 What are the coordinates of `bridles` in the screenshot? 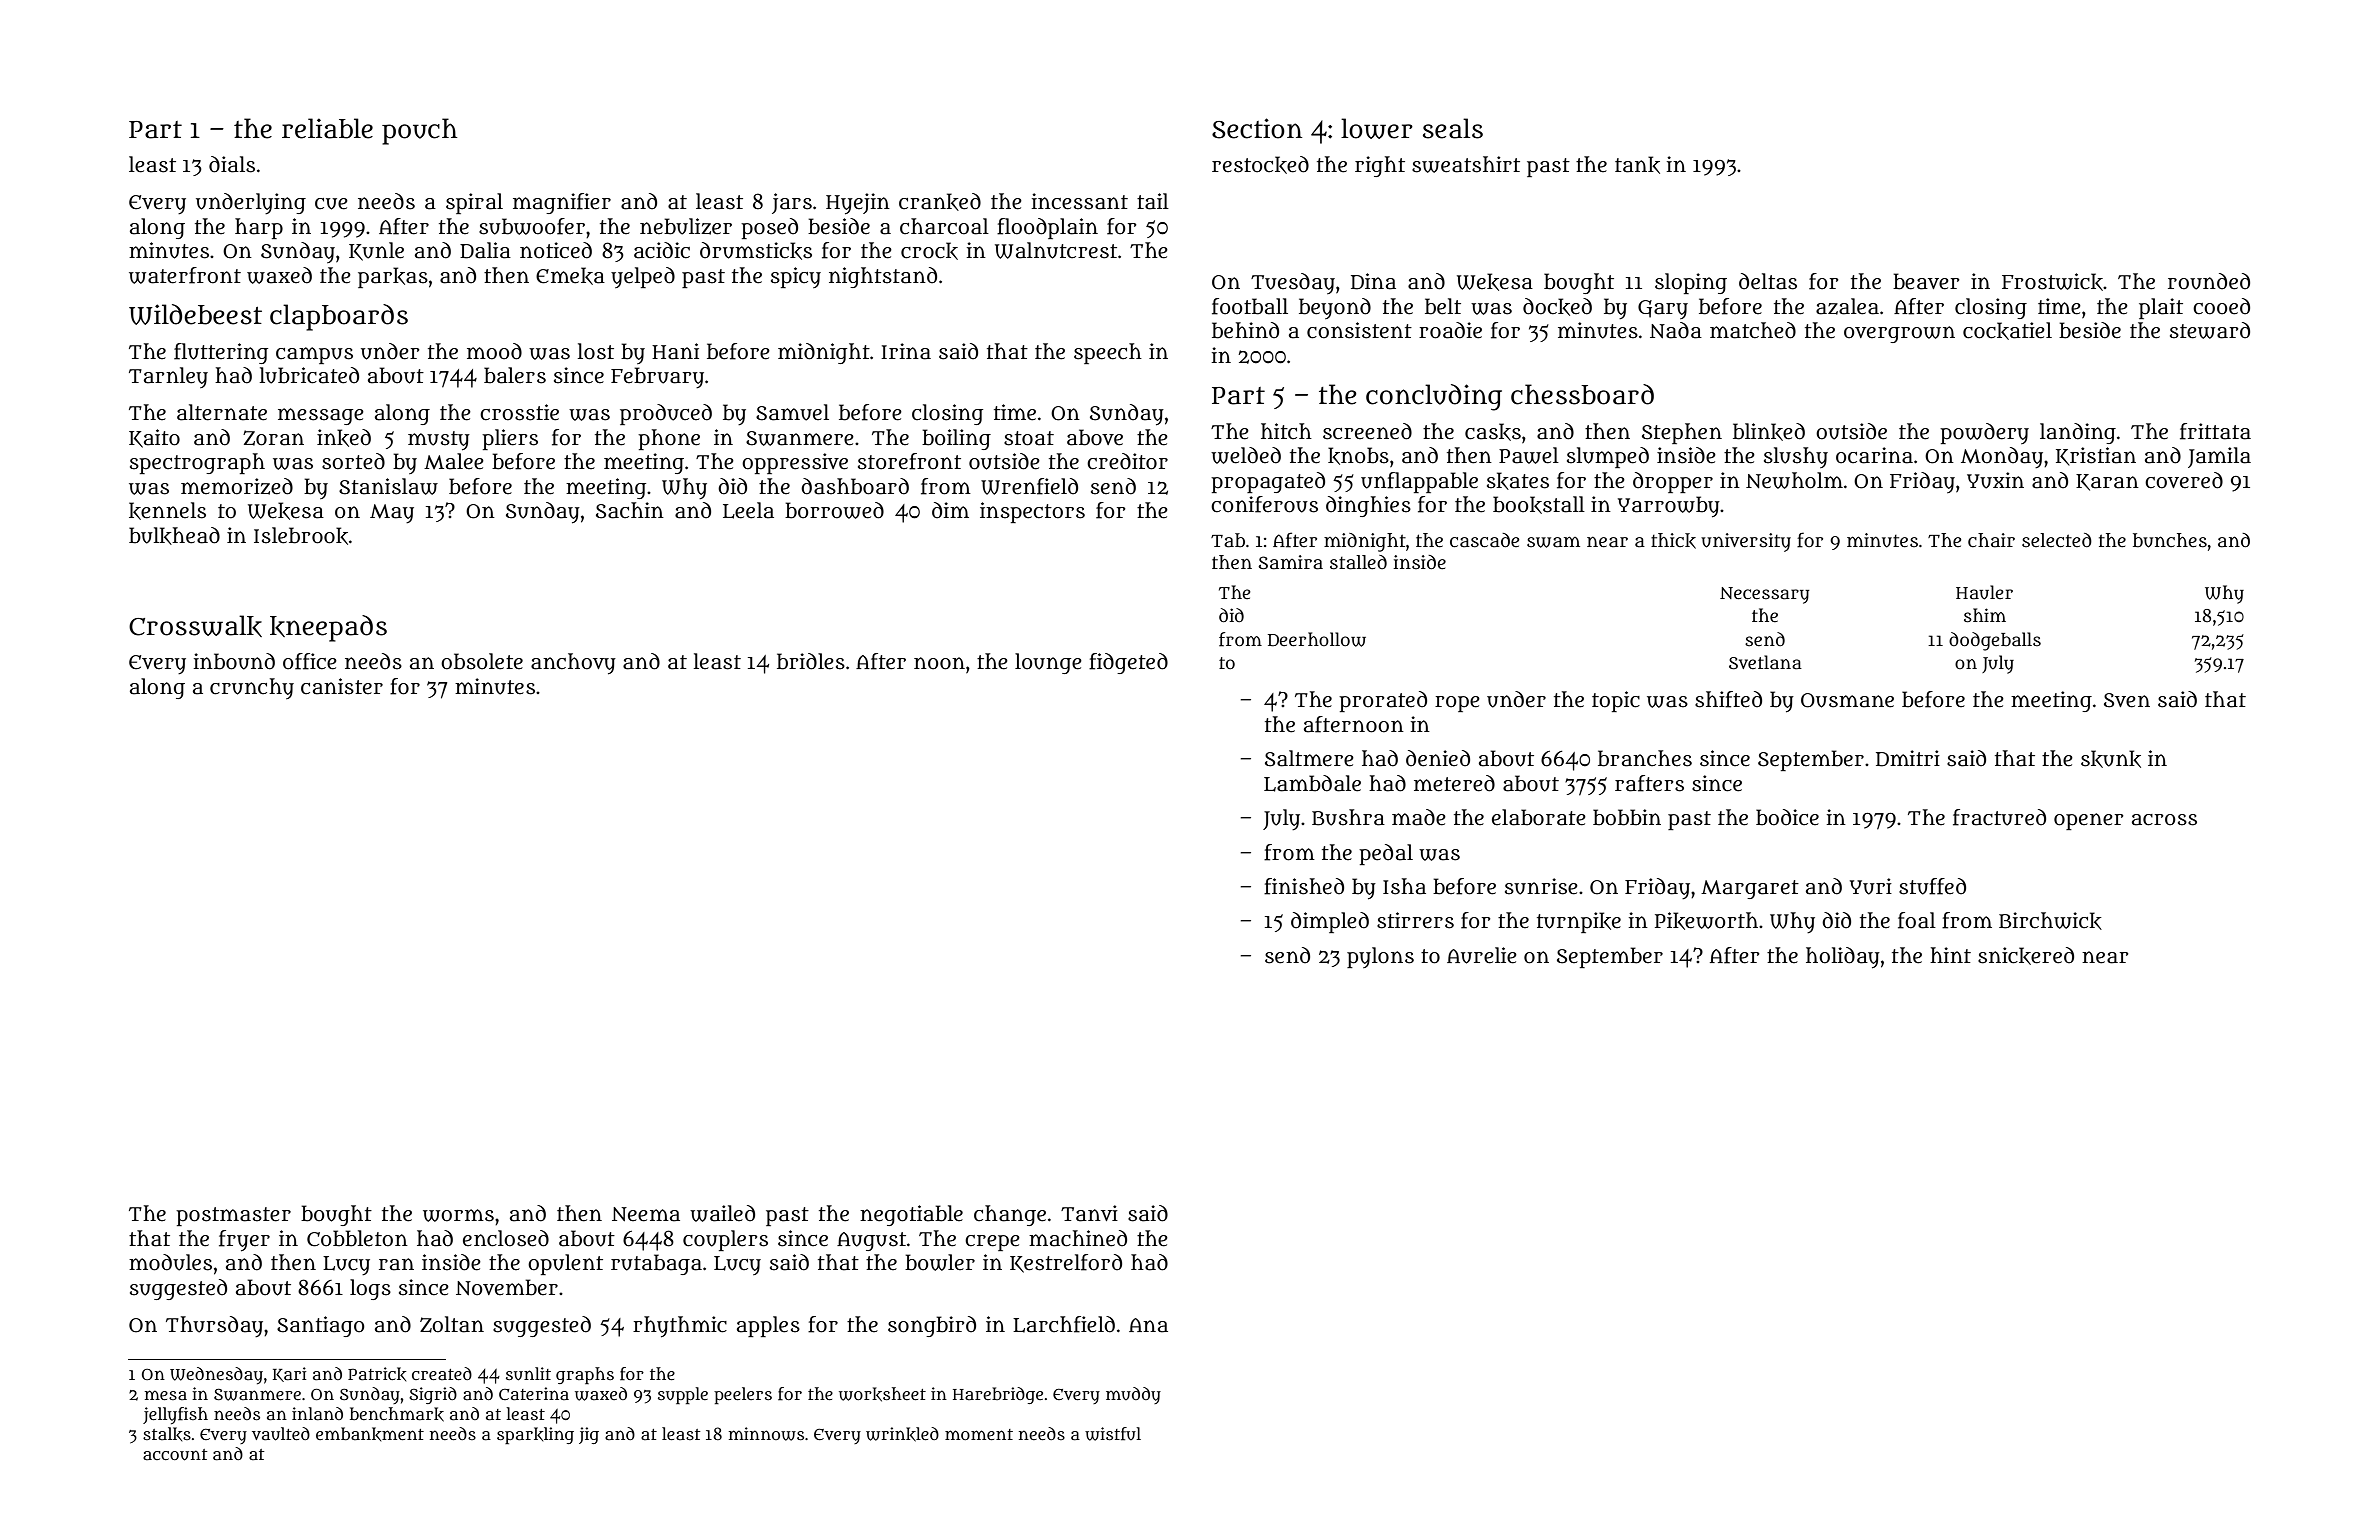 It's located at (811, 661).
